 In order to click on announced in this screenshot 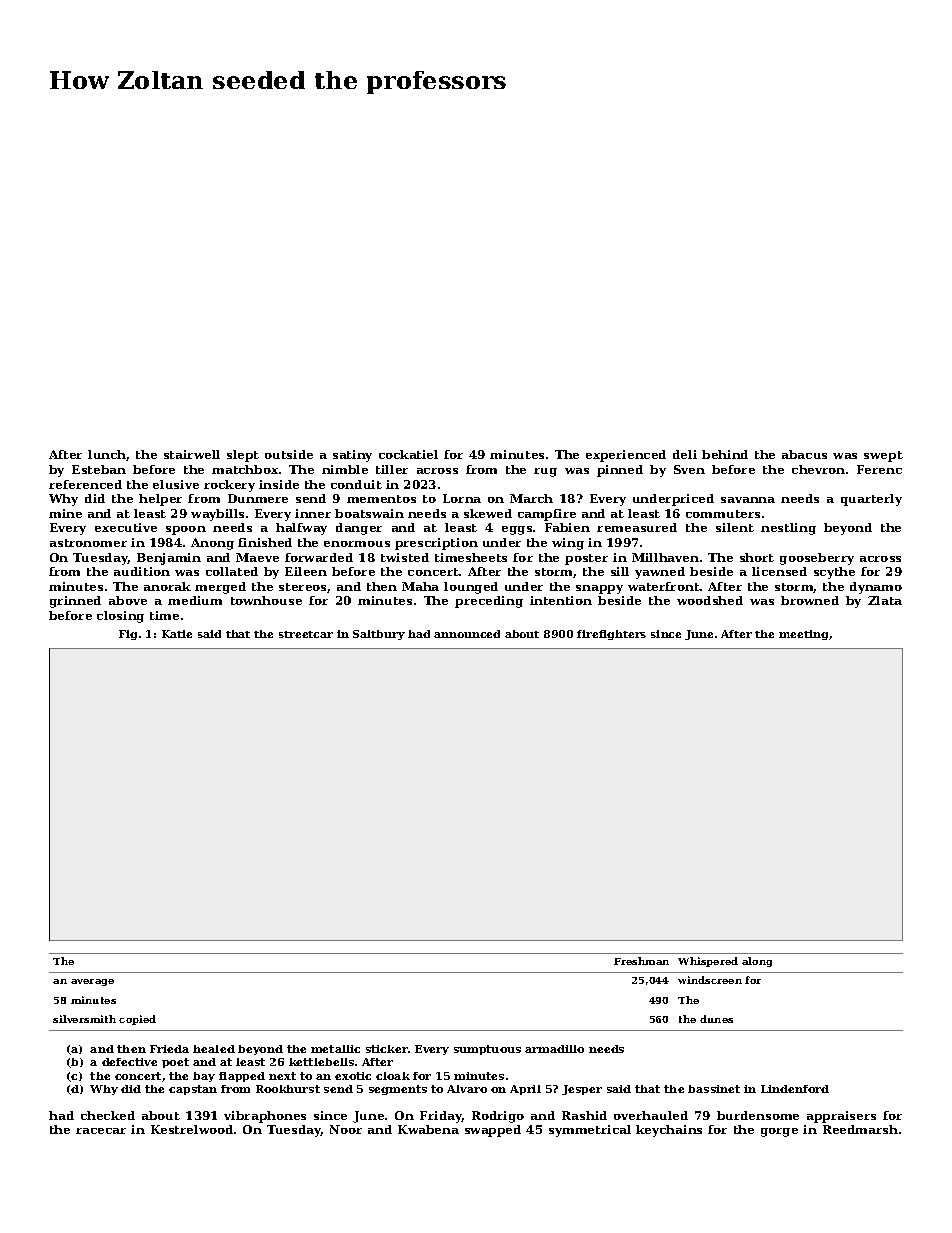, I will do `click(467, 634)`.
